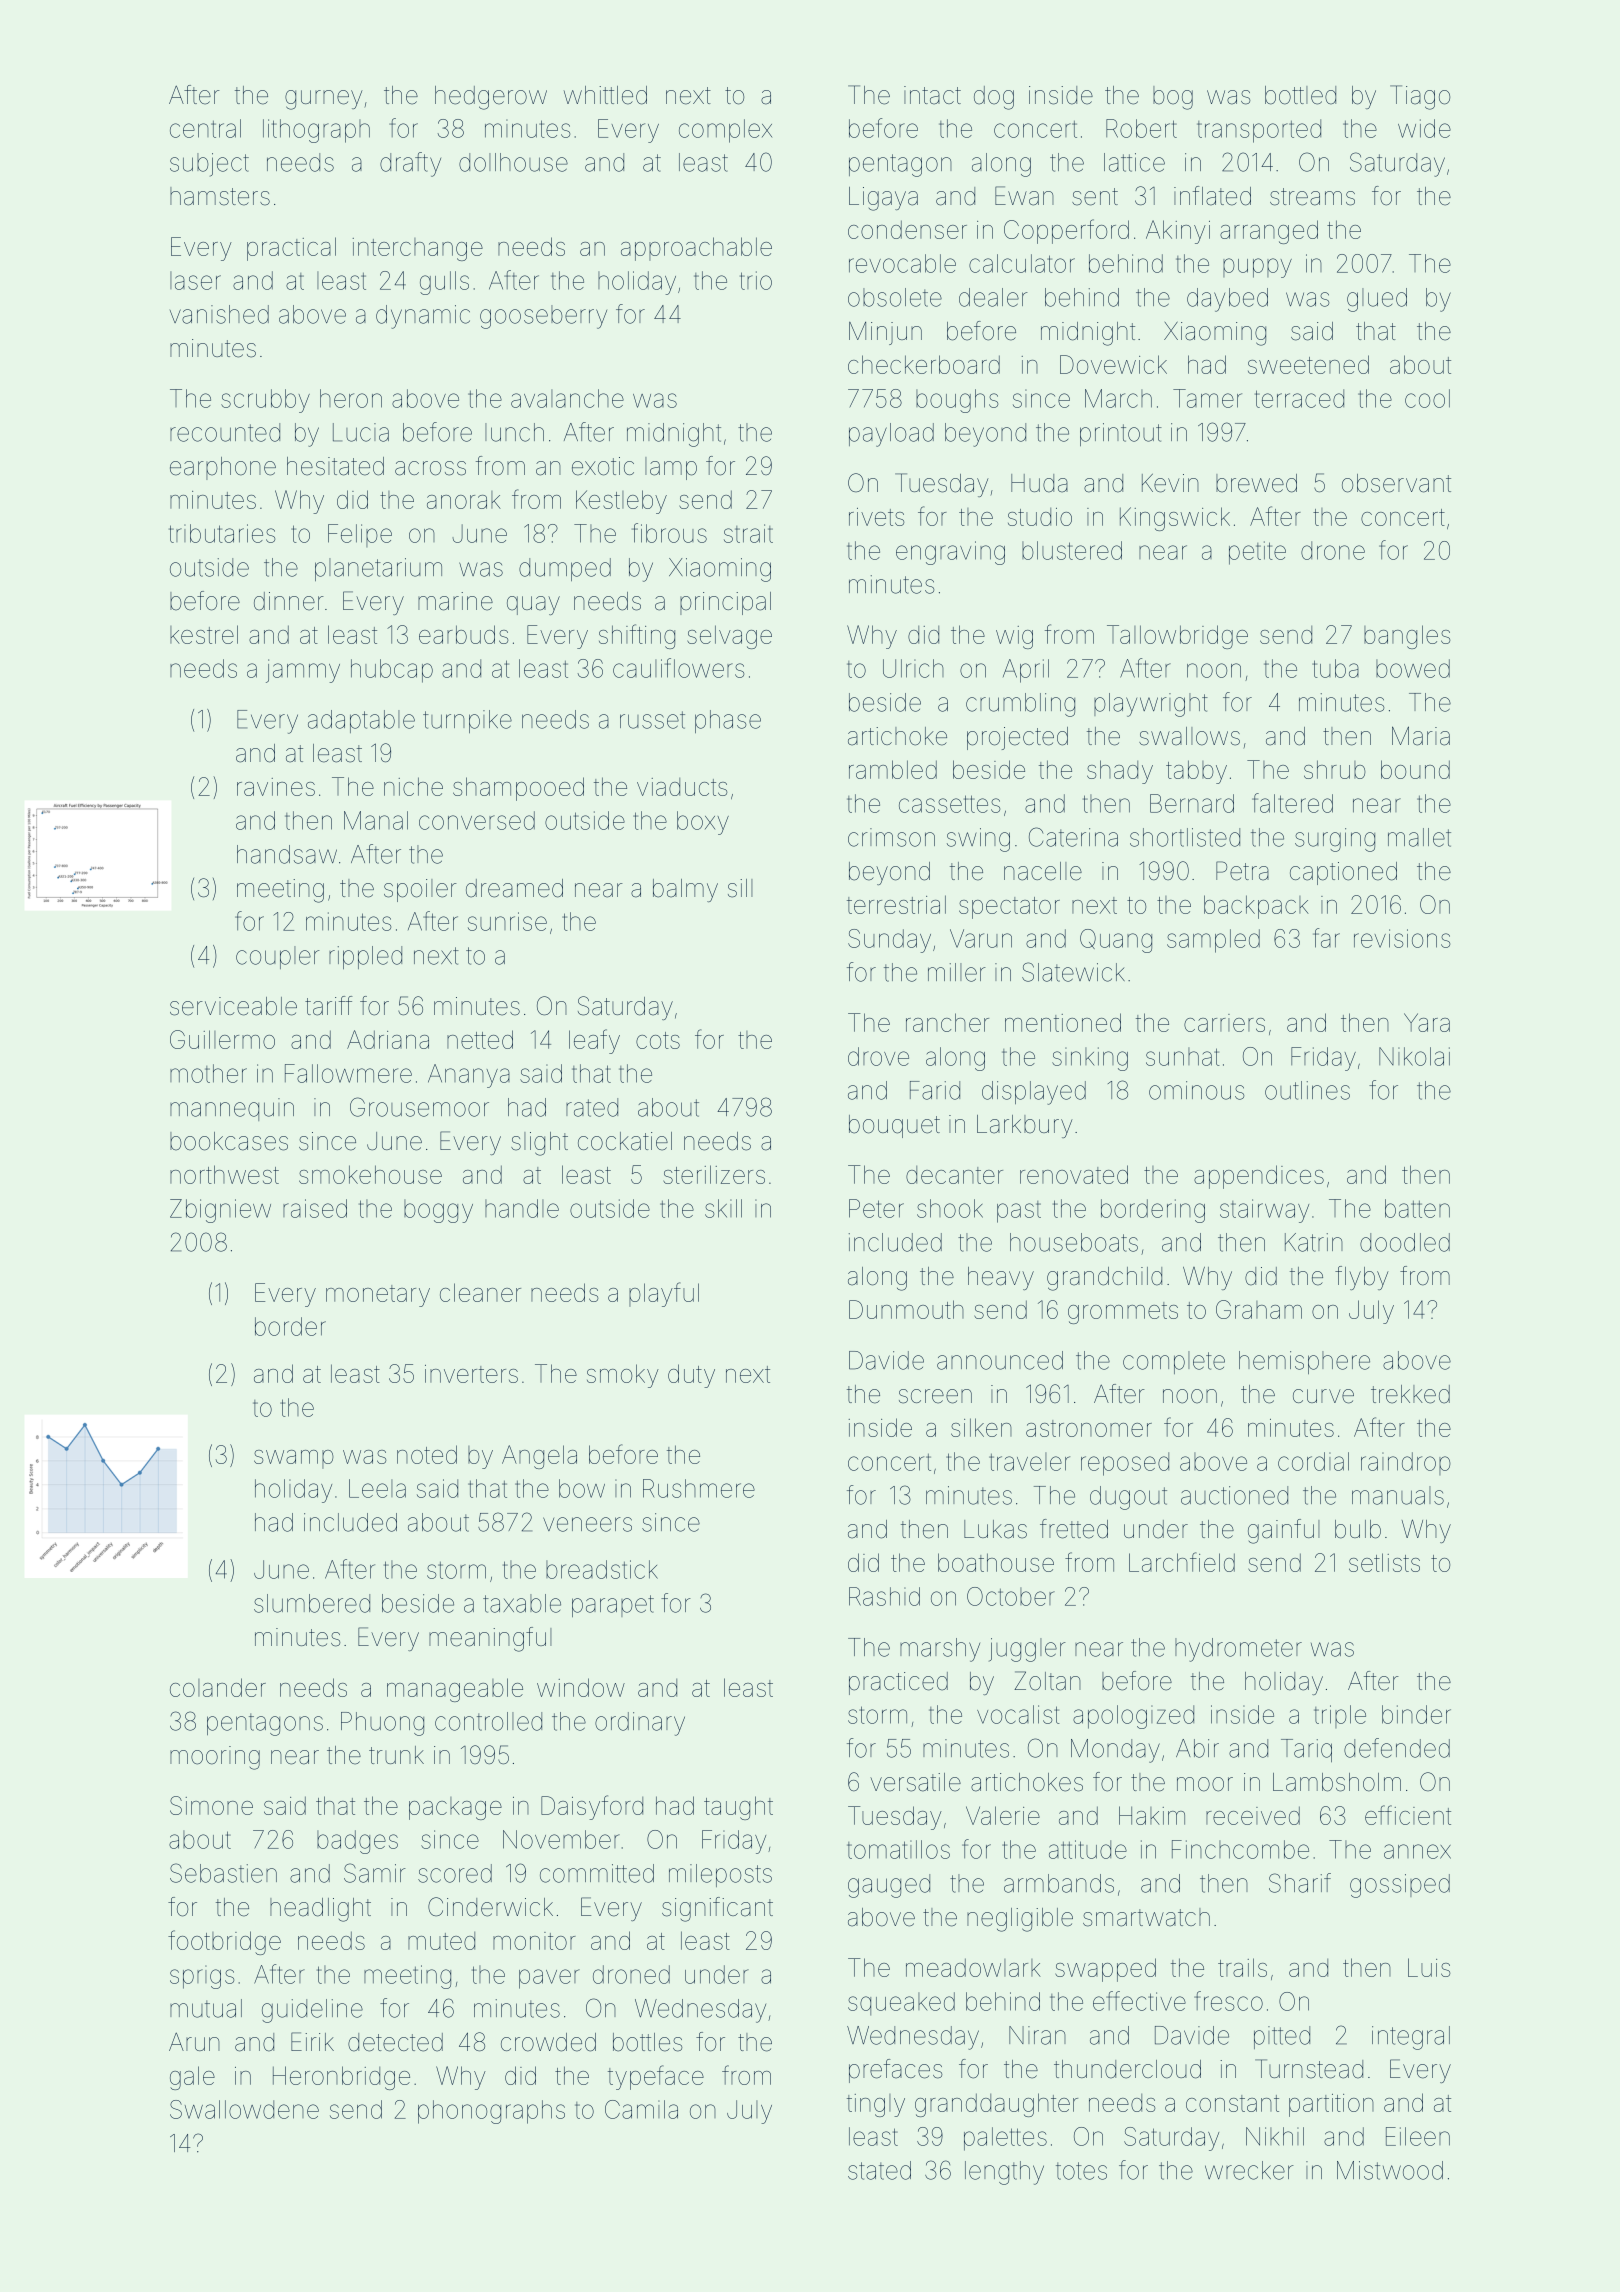 This page has width=1620, height=2292. What do you see at coordinates (218, 1687) in the page?
I see `colander` at bounding box center [218, 1687].
